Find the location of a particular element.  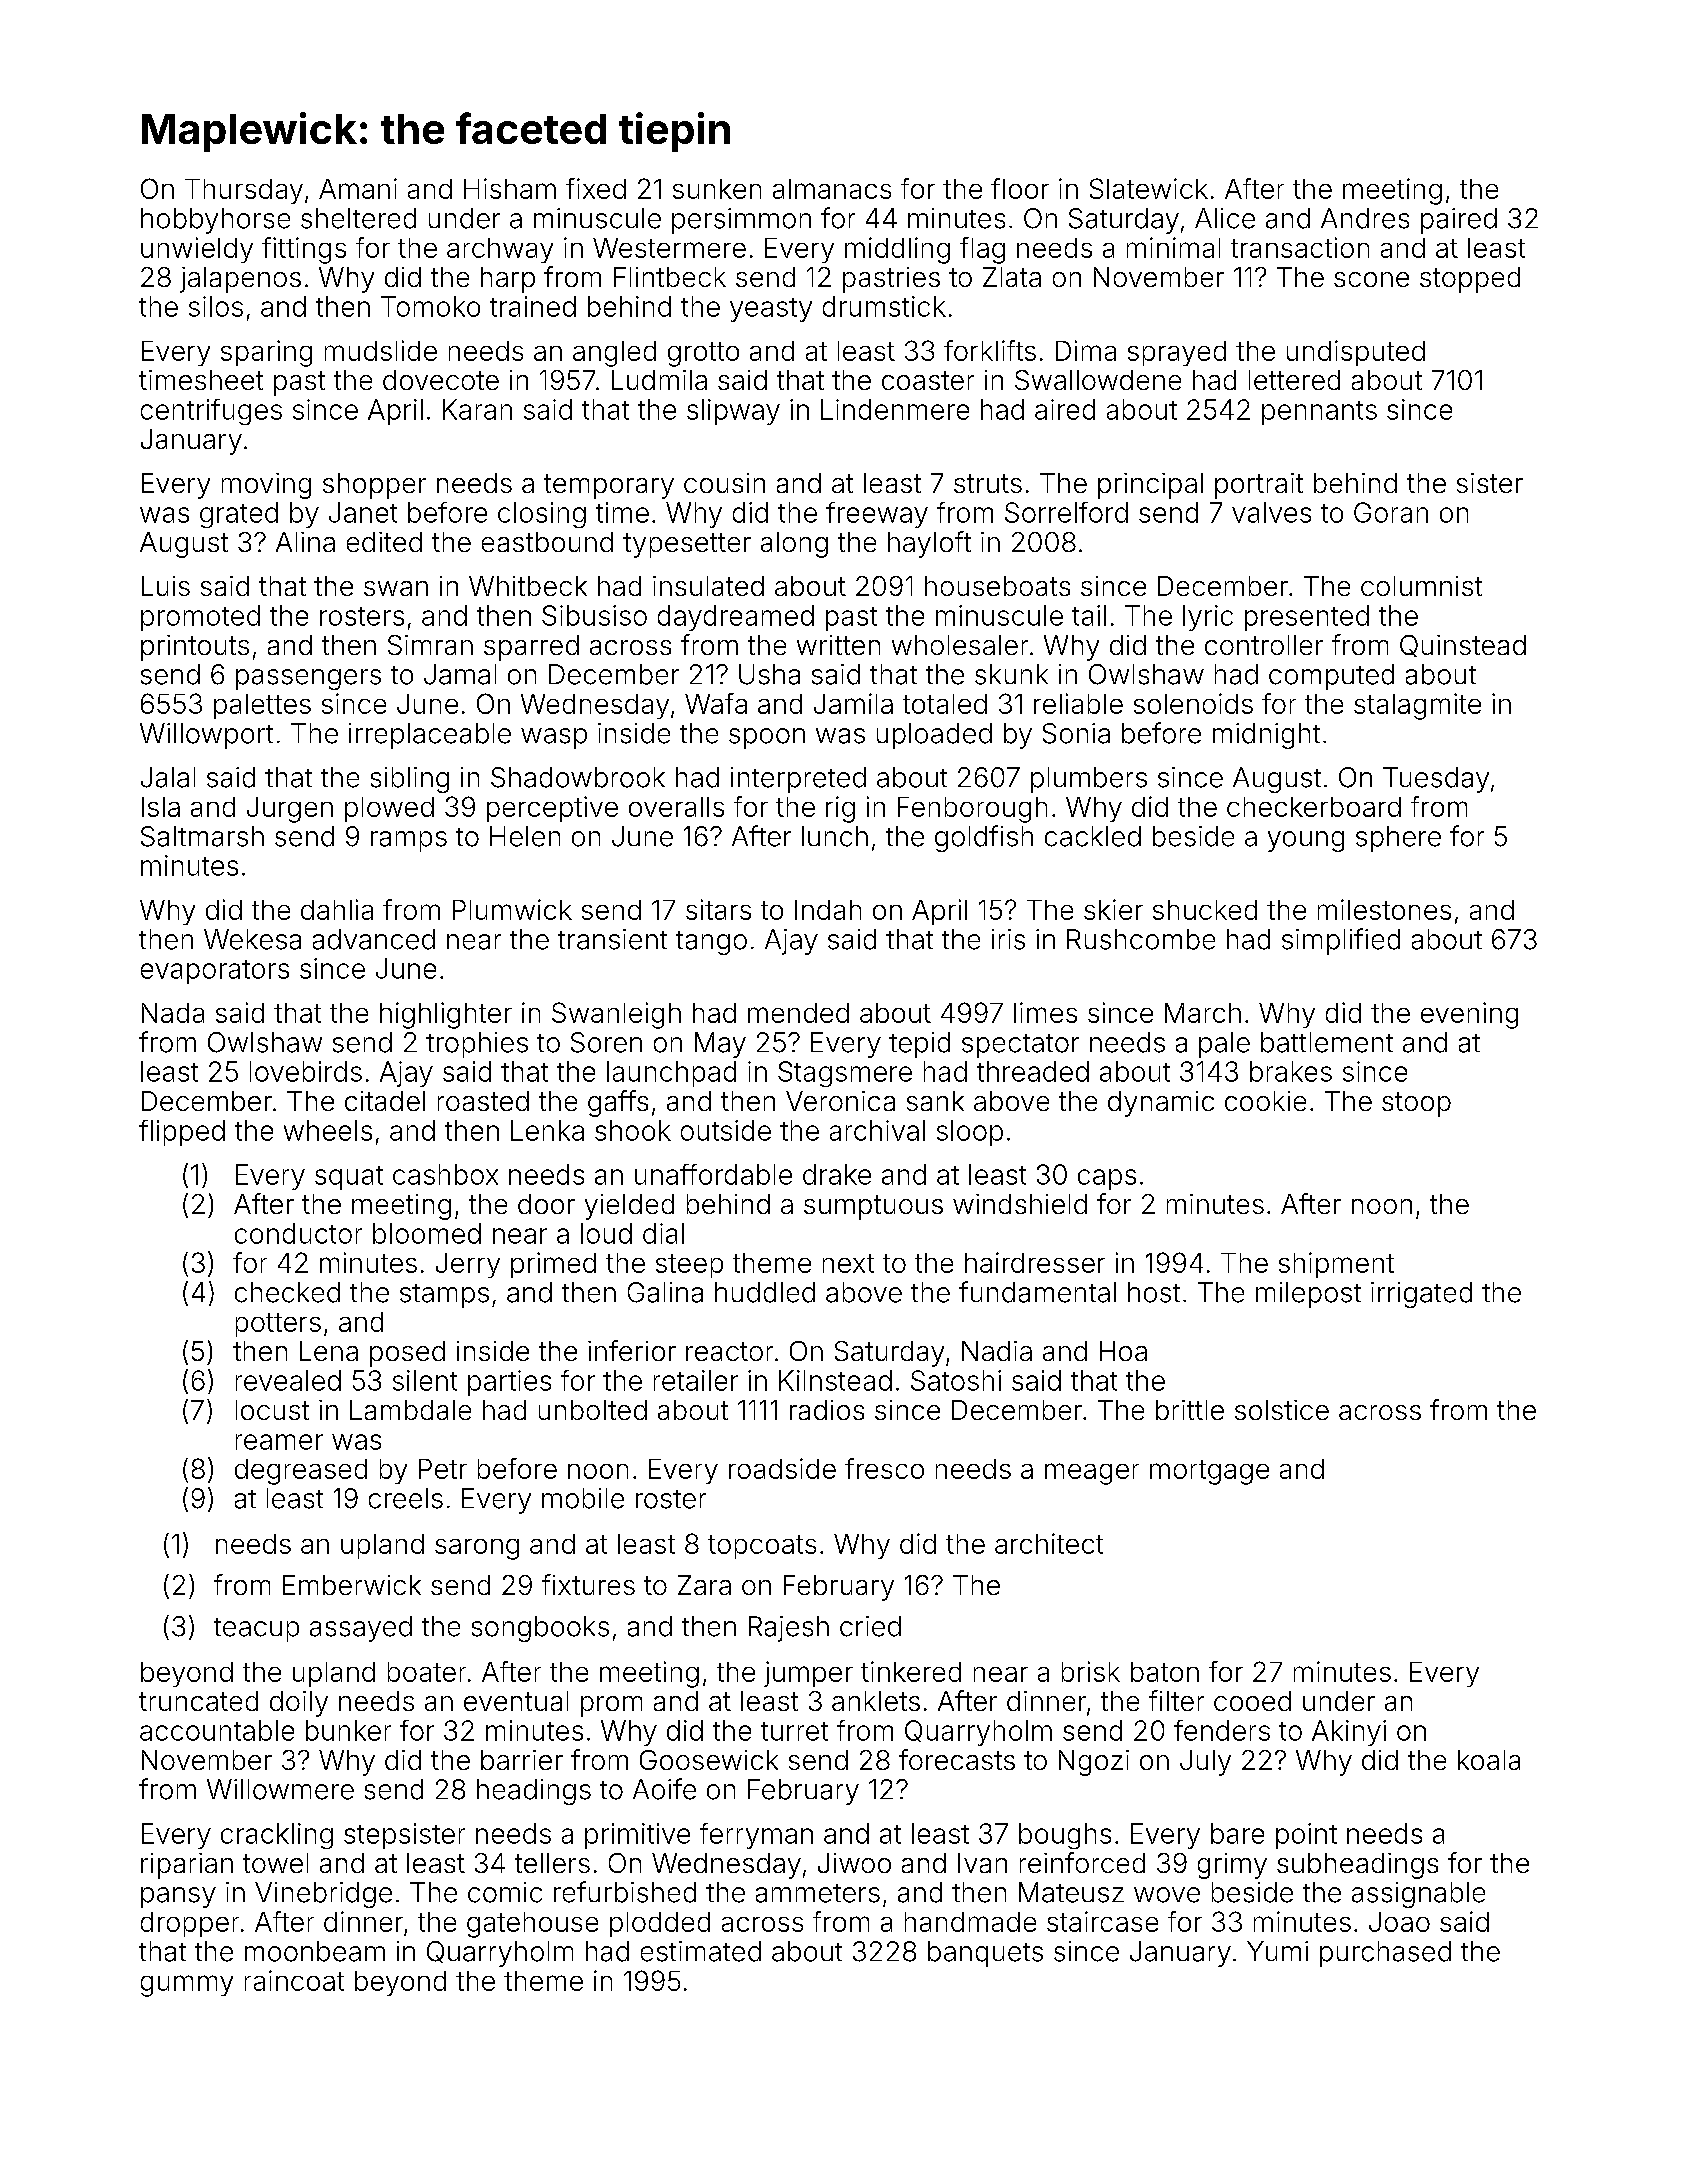

Slatewick is located at coordinates (1149, 188).
